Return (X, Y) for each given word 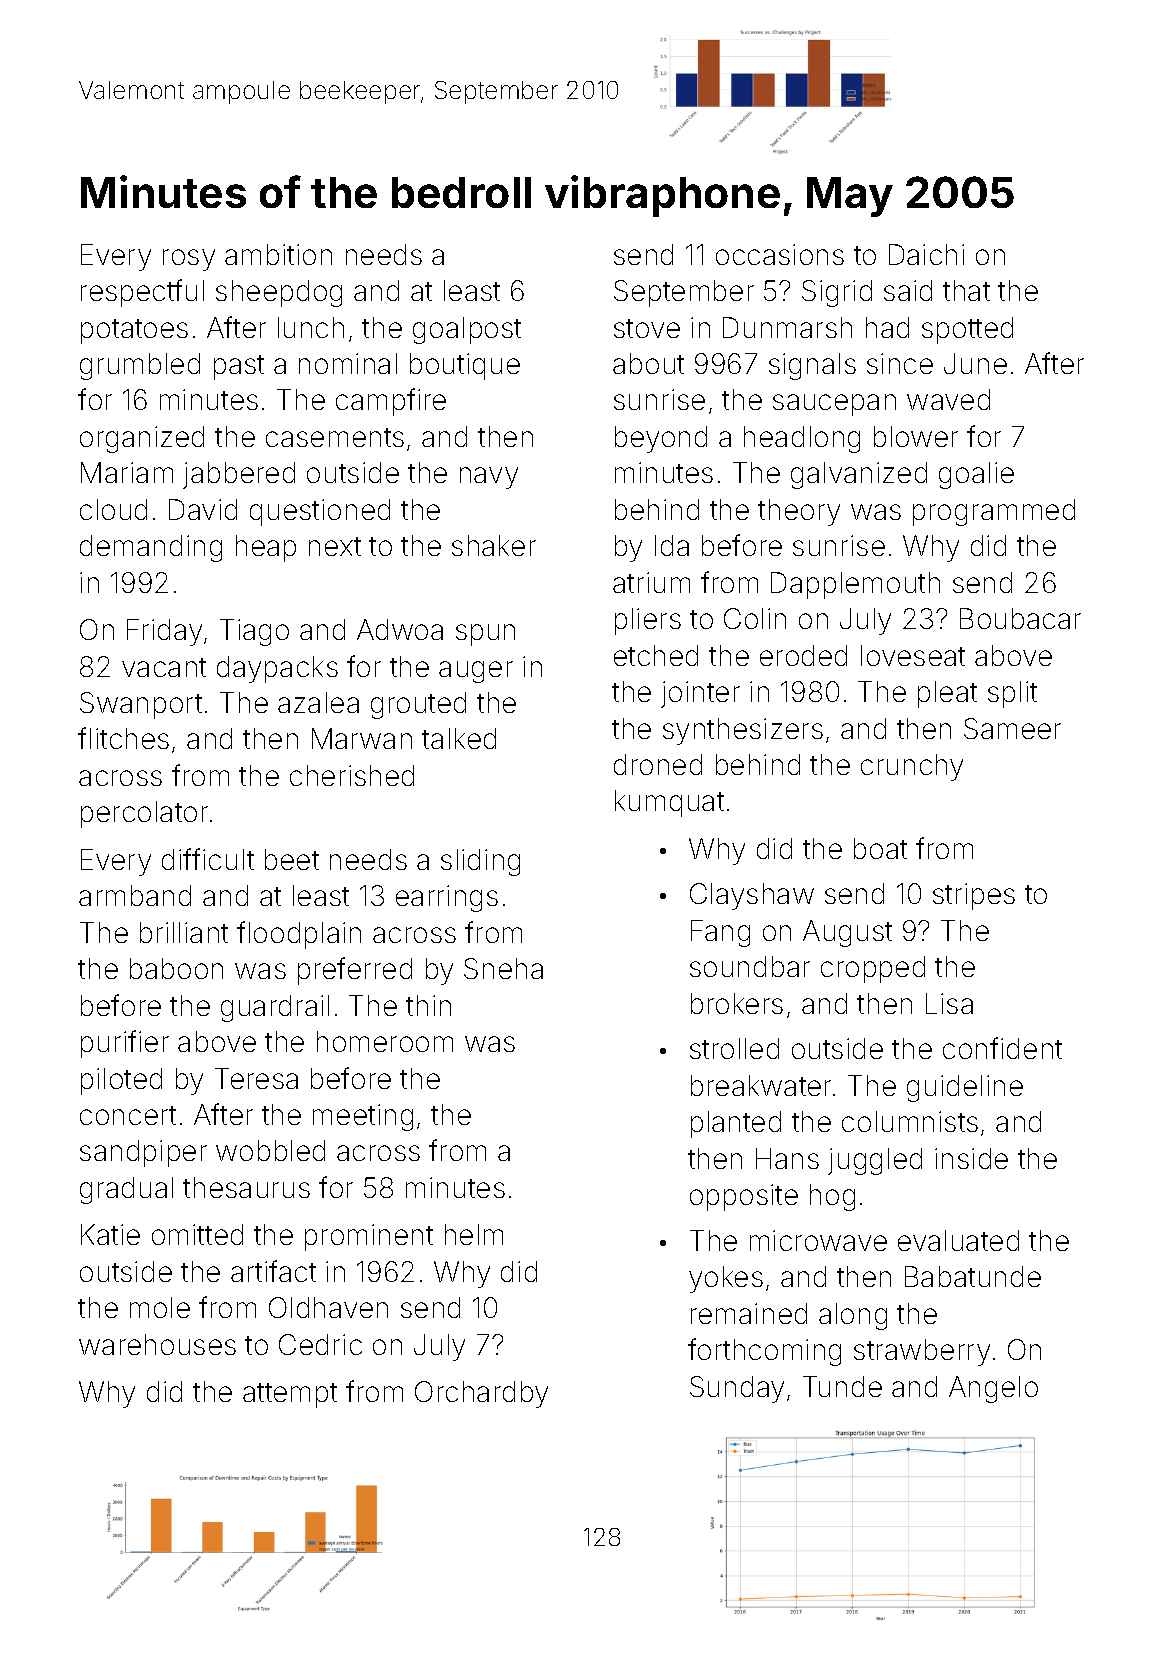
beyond (661, 439)
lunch (311, 327)
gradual (126, 1190)
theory (799, 512)
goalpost (467, 330)
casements (335, 437)
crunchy (912, 767)
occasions (780, 254)
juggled (875, 1161)
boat (880, 848)
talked (459, 738)
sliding (480, 862)
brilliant (184, 932)
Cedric (320, 1344)
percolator (144, 814)
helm (474, 1234)
